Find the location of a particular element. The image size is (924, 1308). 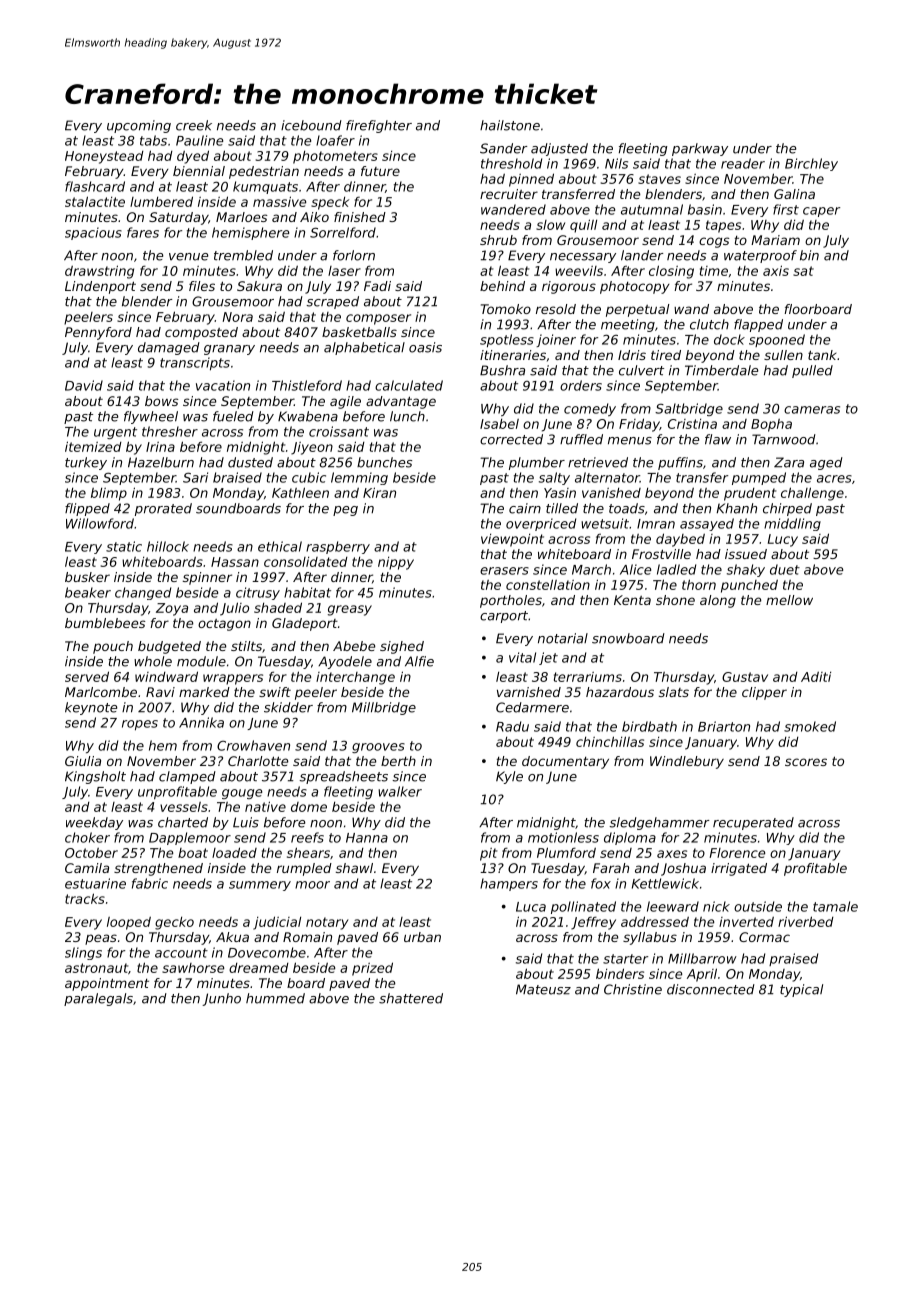

Christine is located at coordinates (633, 989).
